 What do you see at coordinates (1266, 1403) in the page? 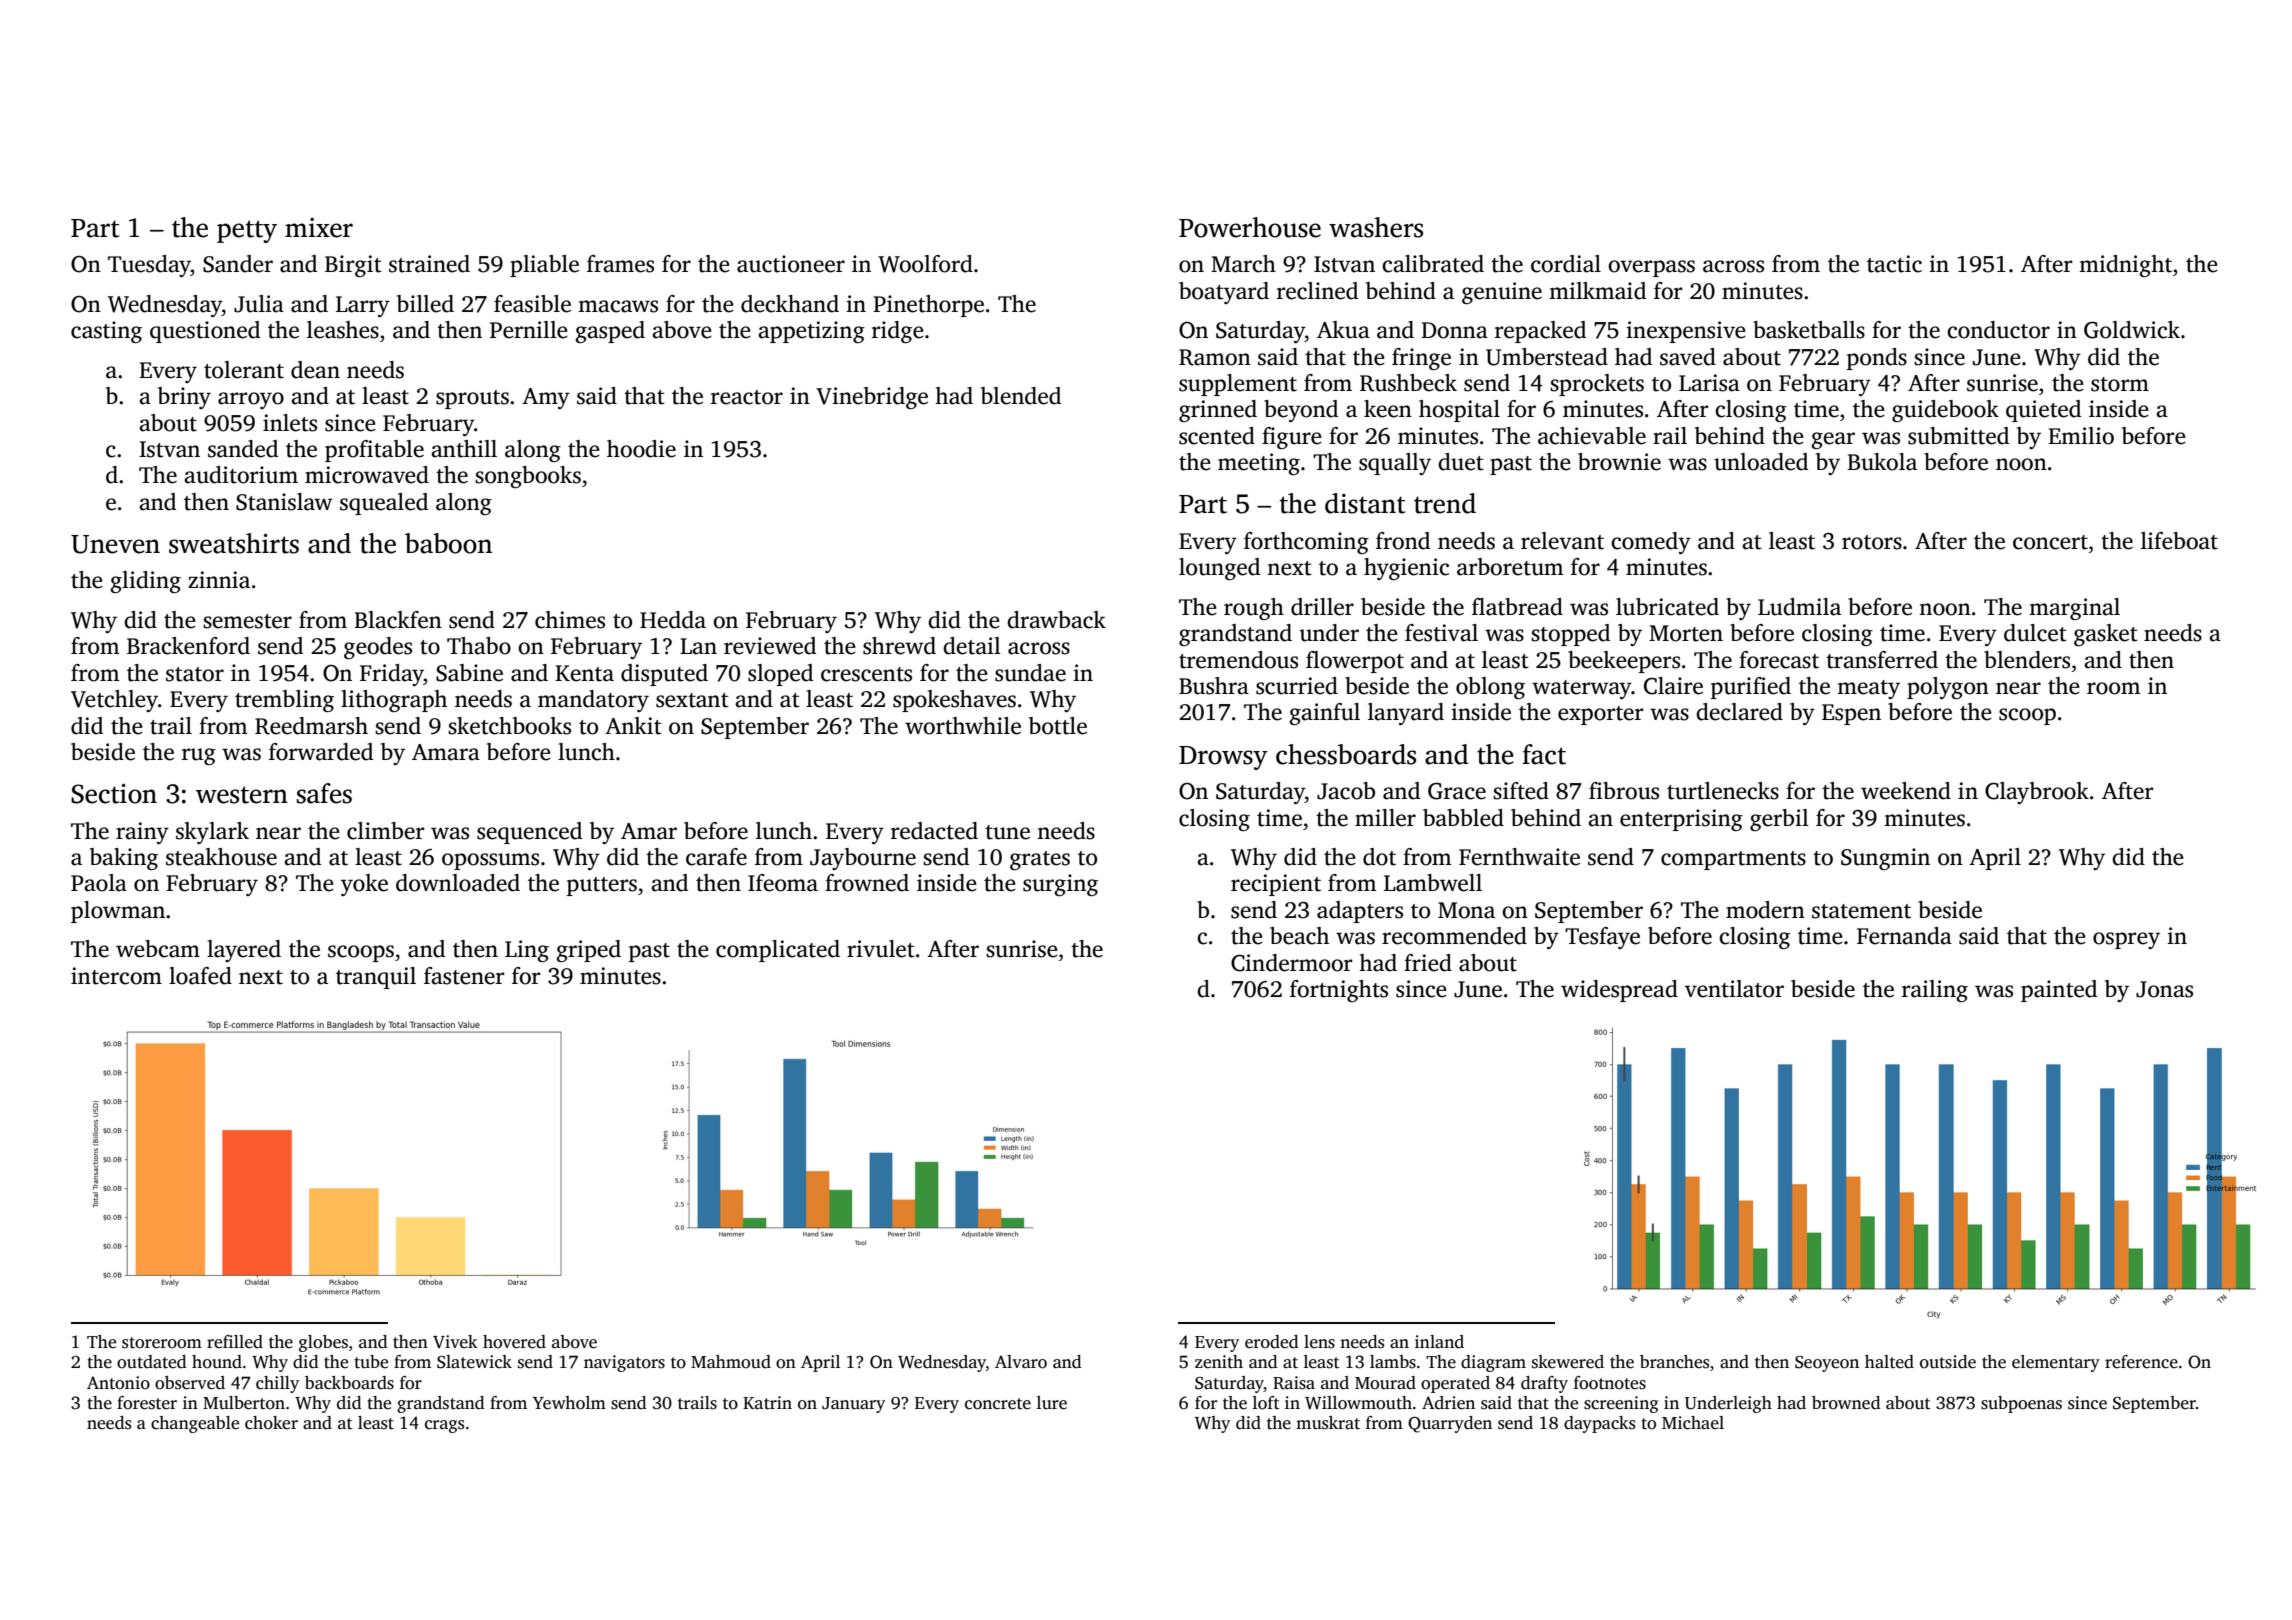
I see `loft` at bounding box center [1266, 1403].
